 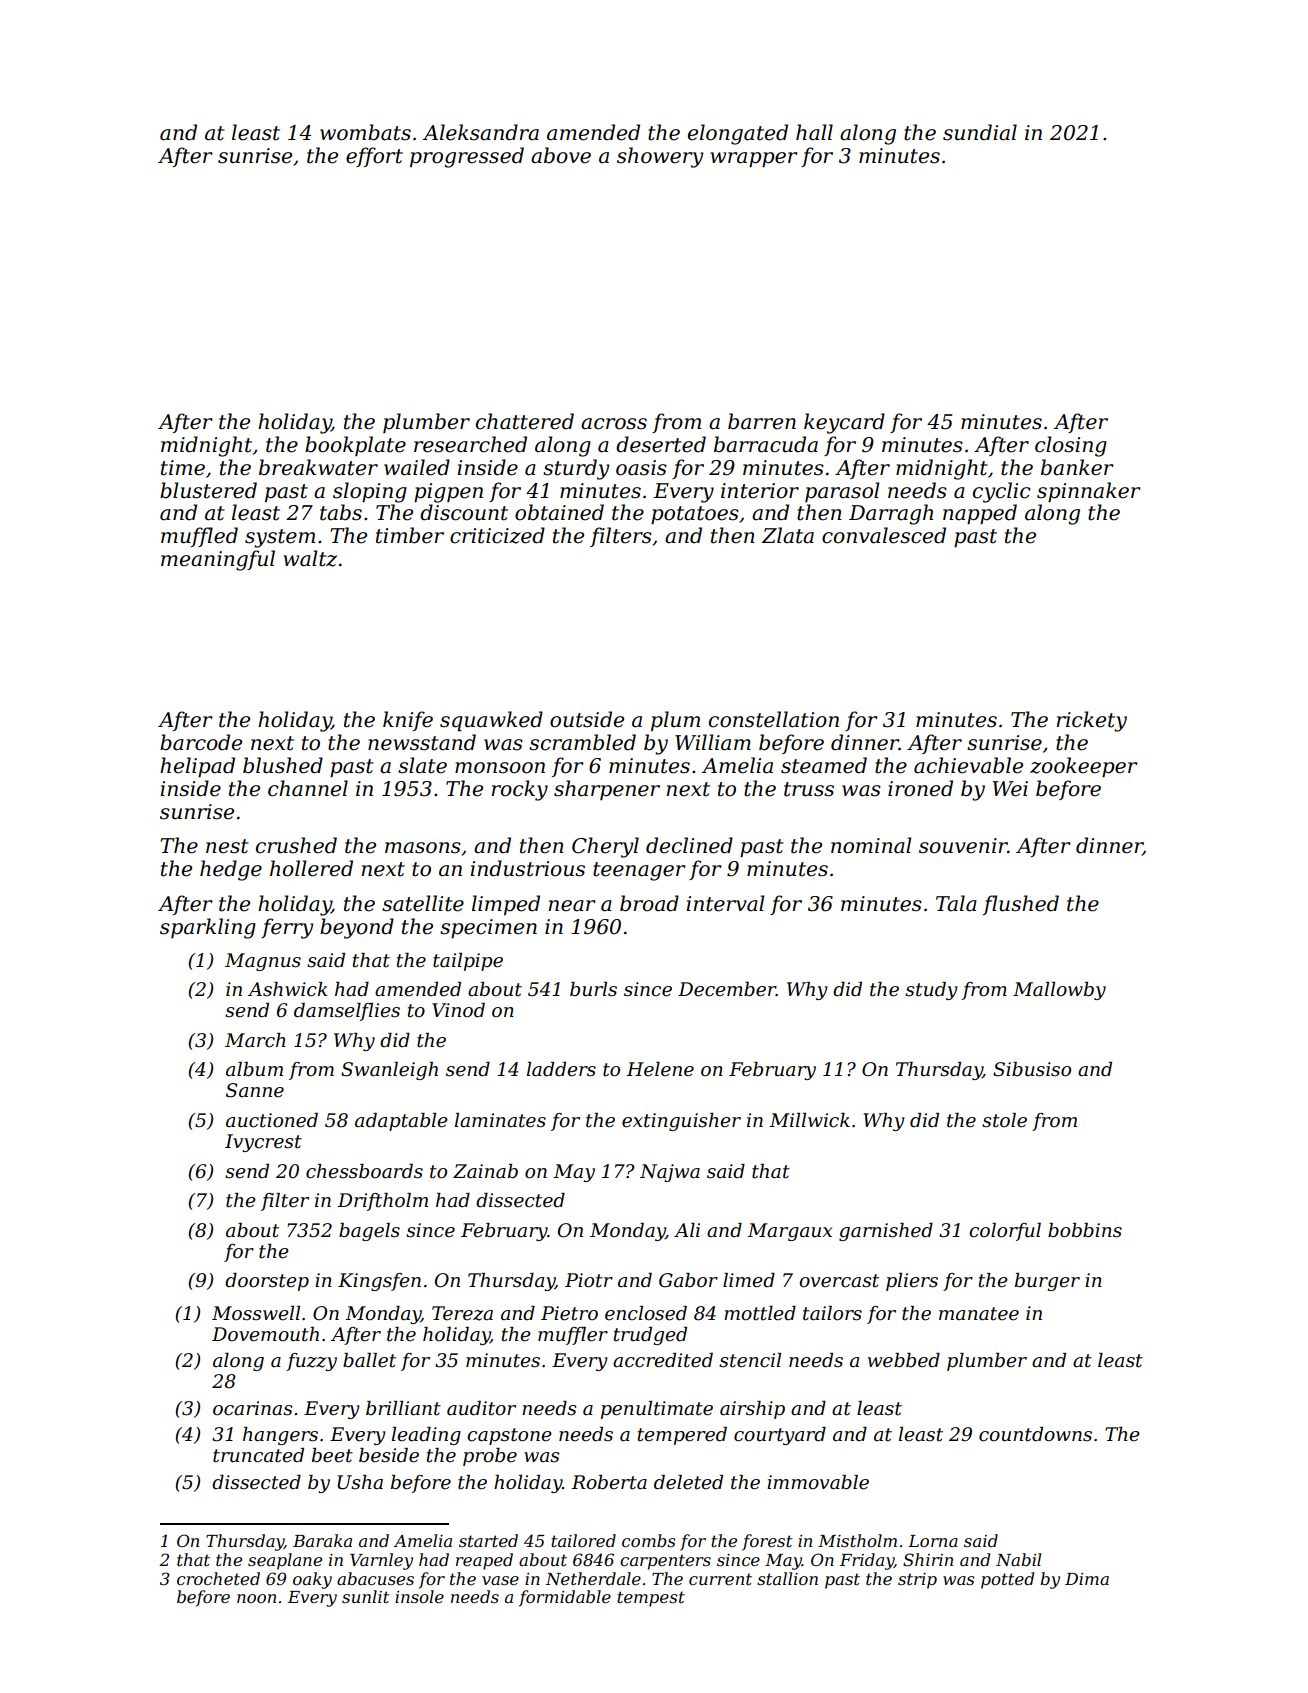 What do you see at coordinates (256, 1598) in the document?
I see `noon` at bounding box center [256, 1598].
